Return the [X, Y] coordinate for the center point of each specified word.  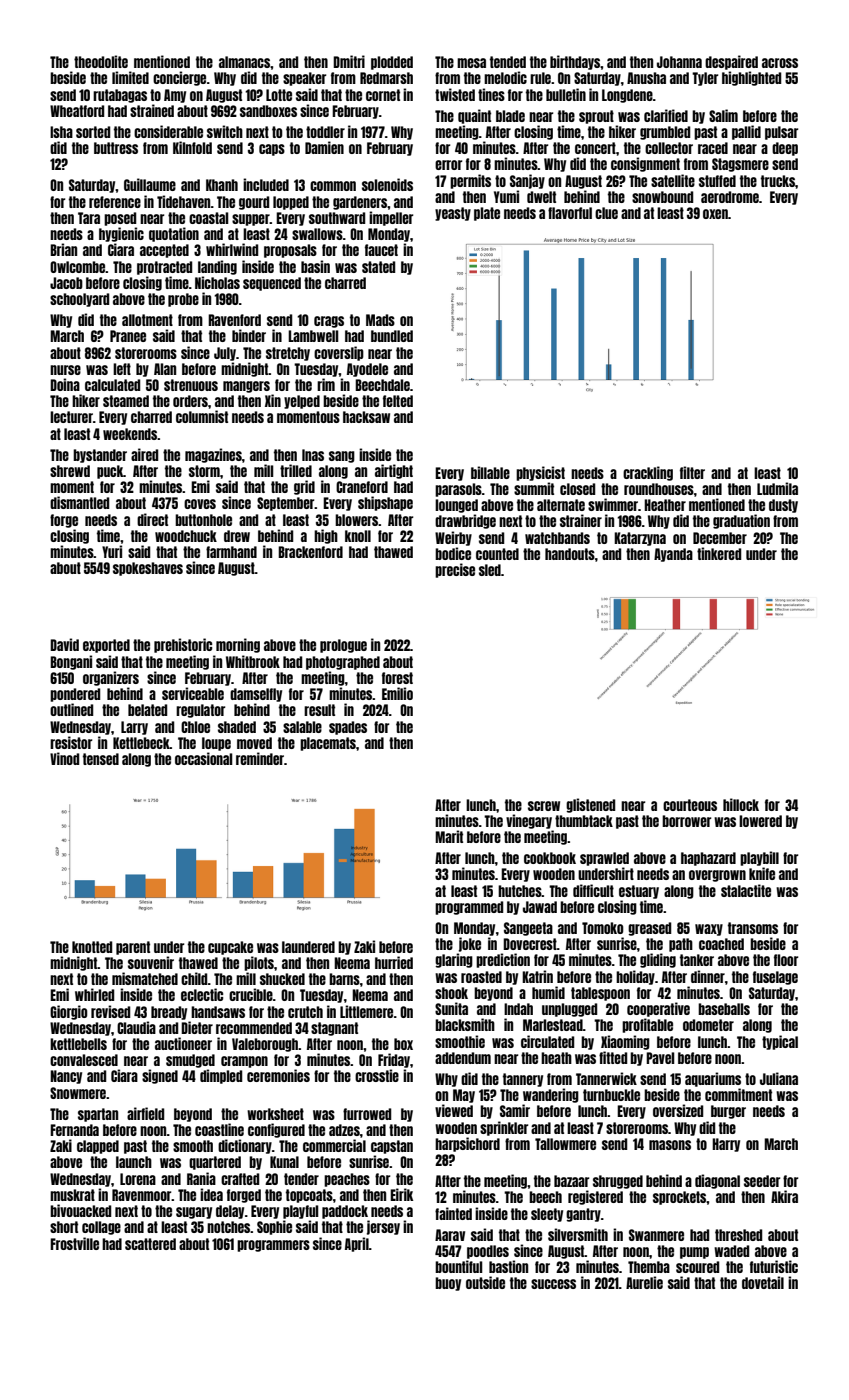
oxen [715, 214]
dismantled [79, 502]
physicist [540, 473]
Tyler [705, 79]
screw [544, 806]
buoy [448, 1284]
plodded [392, 63]
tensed [101, 759]
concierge [179, 78]
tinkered [719, 553]
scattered [150, 1244]
